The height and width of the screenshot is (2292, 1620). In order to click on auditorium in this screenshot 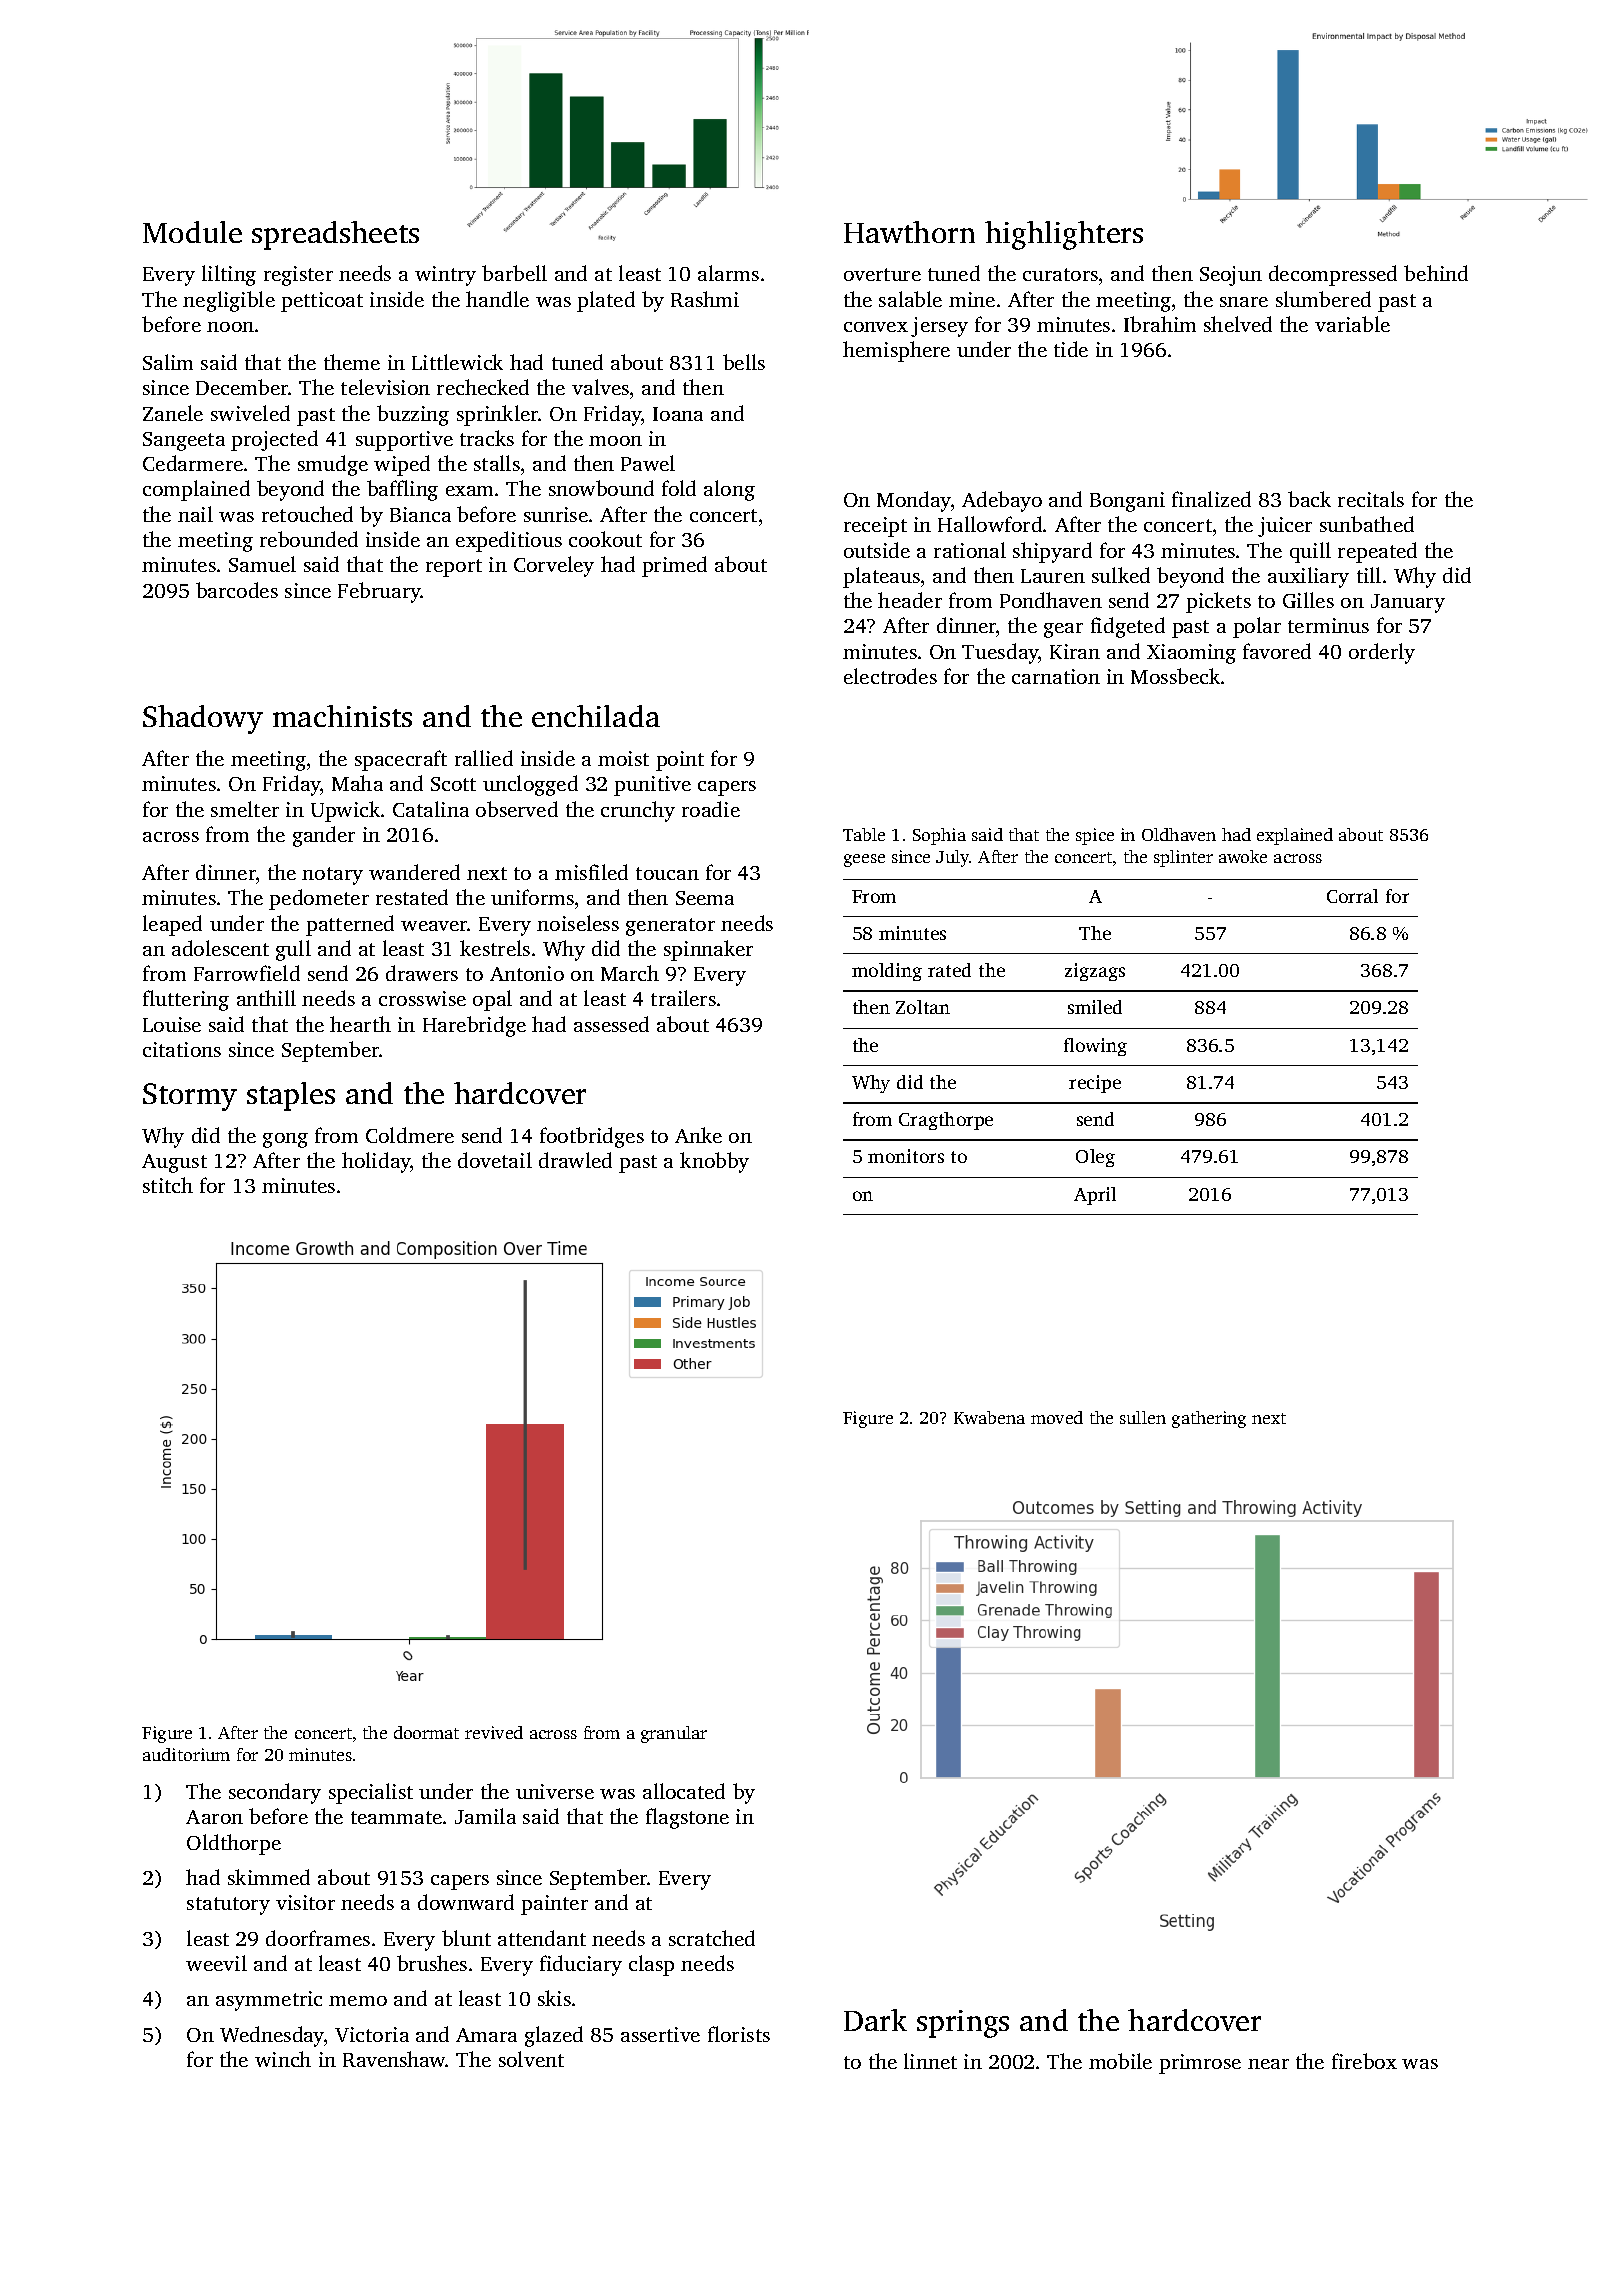, I will do `click(186, 1754)`.
